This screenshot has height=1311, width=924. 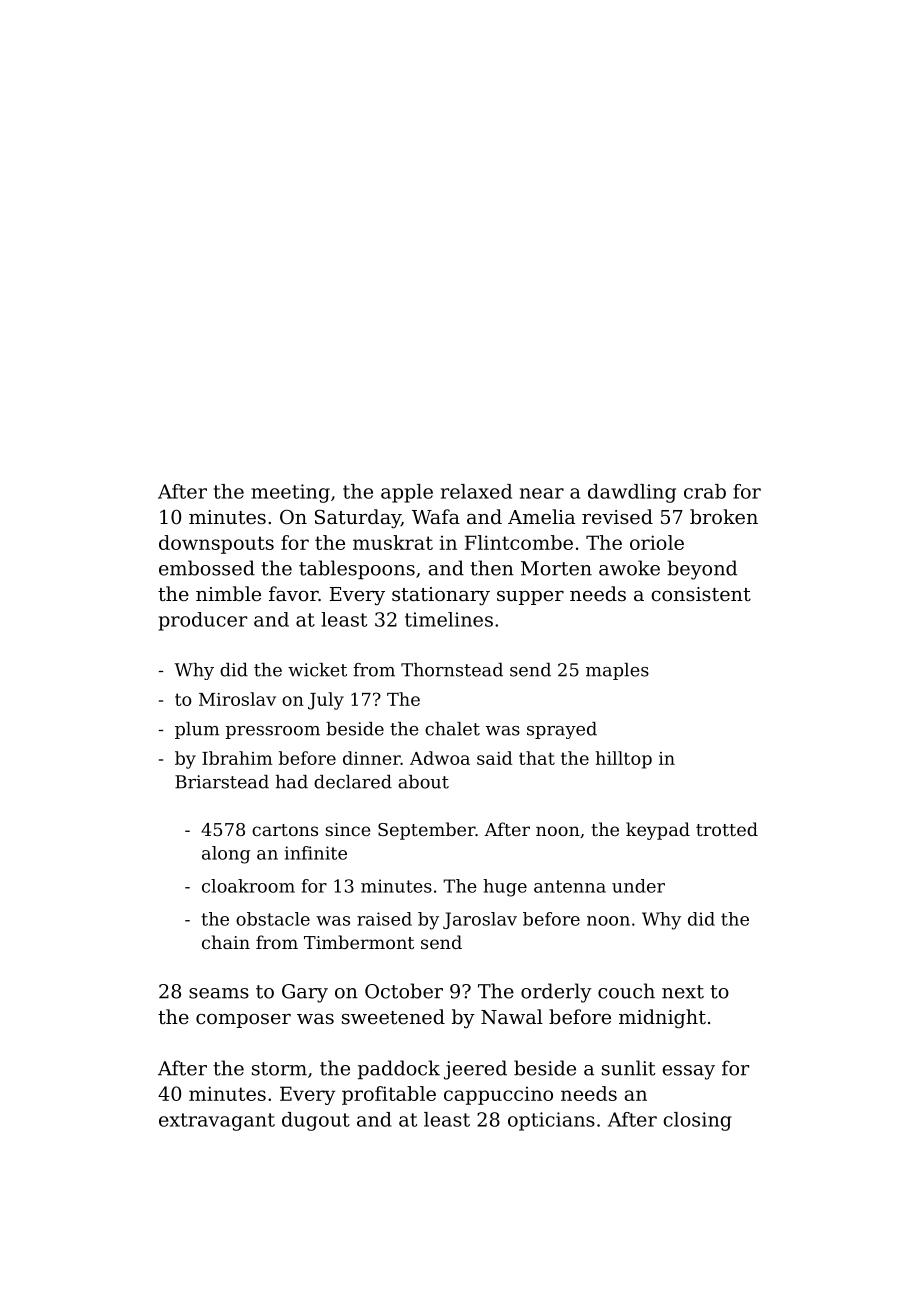 I want to click on pressroom, so click(x=273, y=732).
